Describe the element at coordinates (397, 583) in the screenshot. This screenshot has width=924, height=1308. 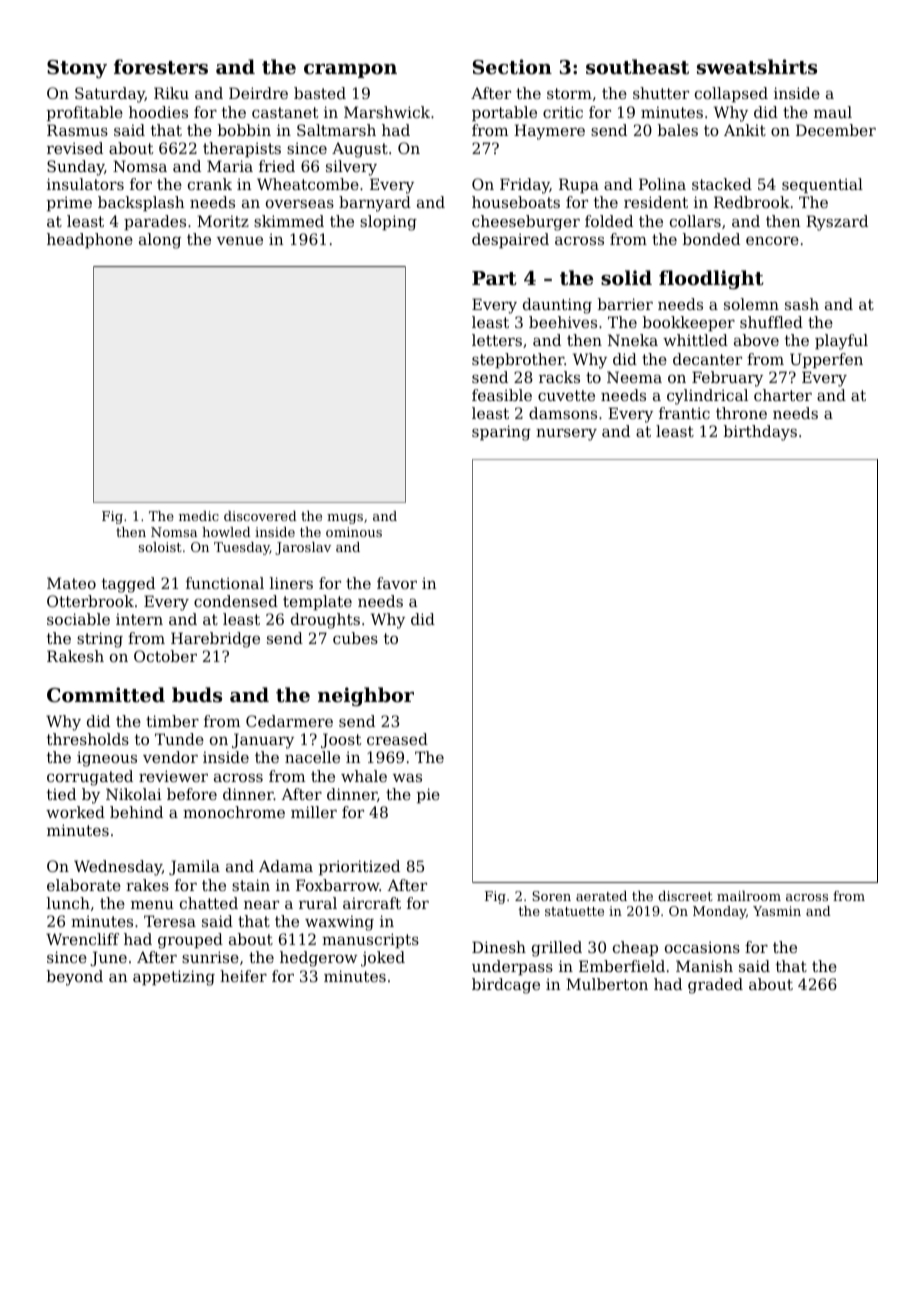
I see `favor` at that location.
